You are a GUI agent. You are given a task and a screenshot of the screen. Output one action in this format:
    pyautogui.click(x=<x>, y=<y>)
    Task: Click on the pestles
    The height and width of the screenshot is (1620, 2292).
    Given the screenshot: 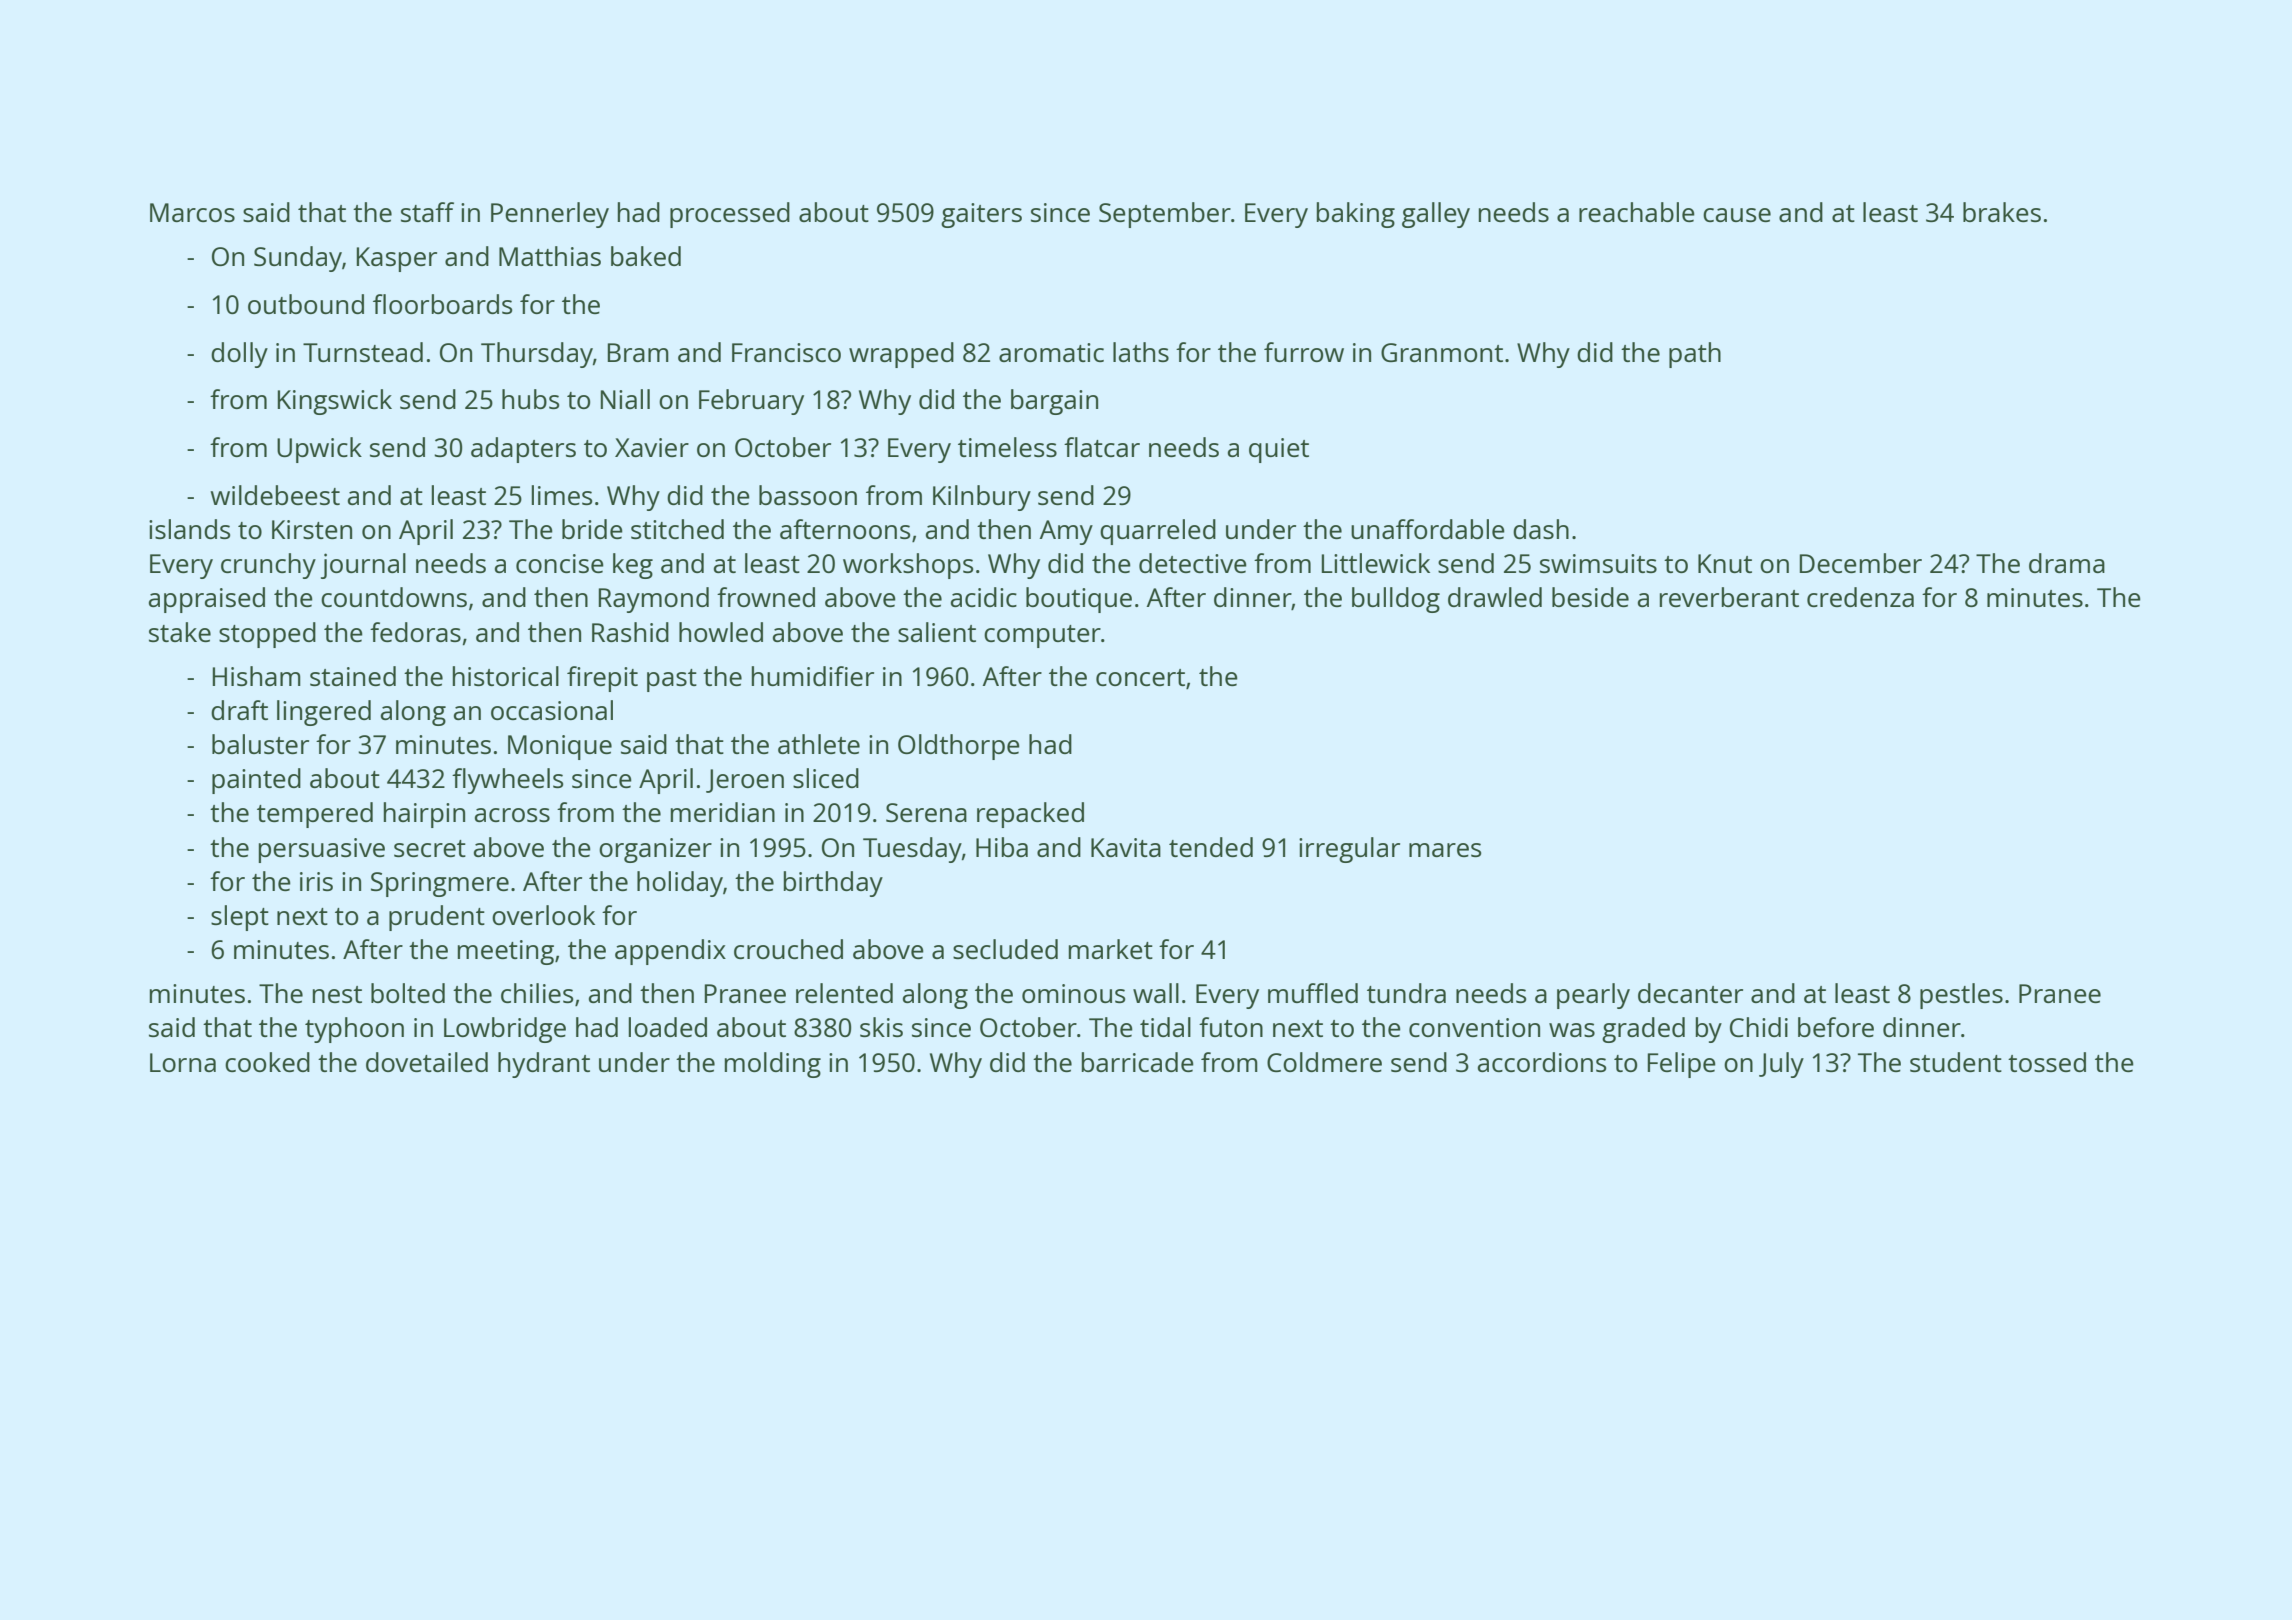 What is the action you would take?
    pyautogui.click(x=1961, y=996)
